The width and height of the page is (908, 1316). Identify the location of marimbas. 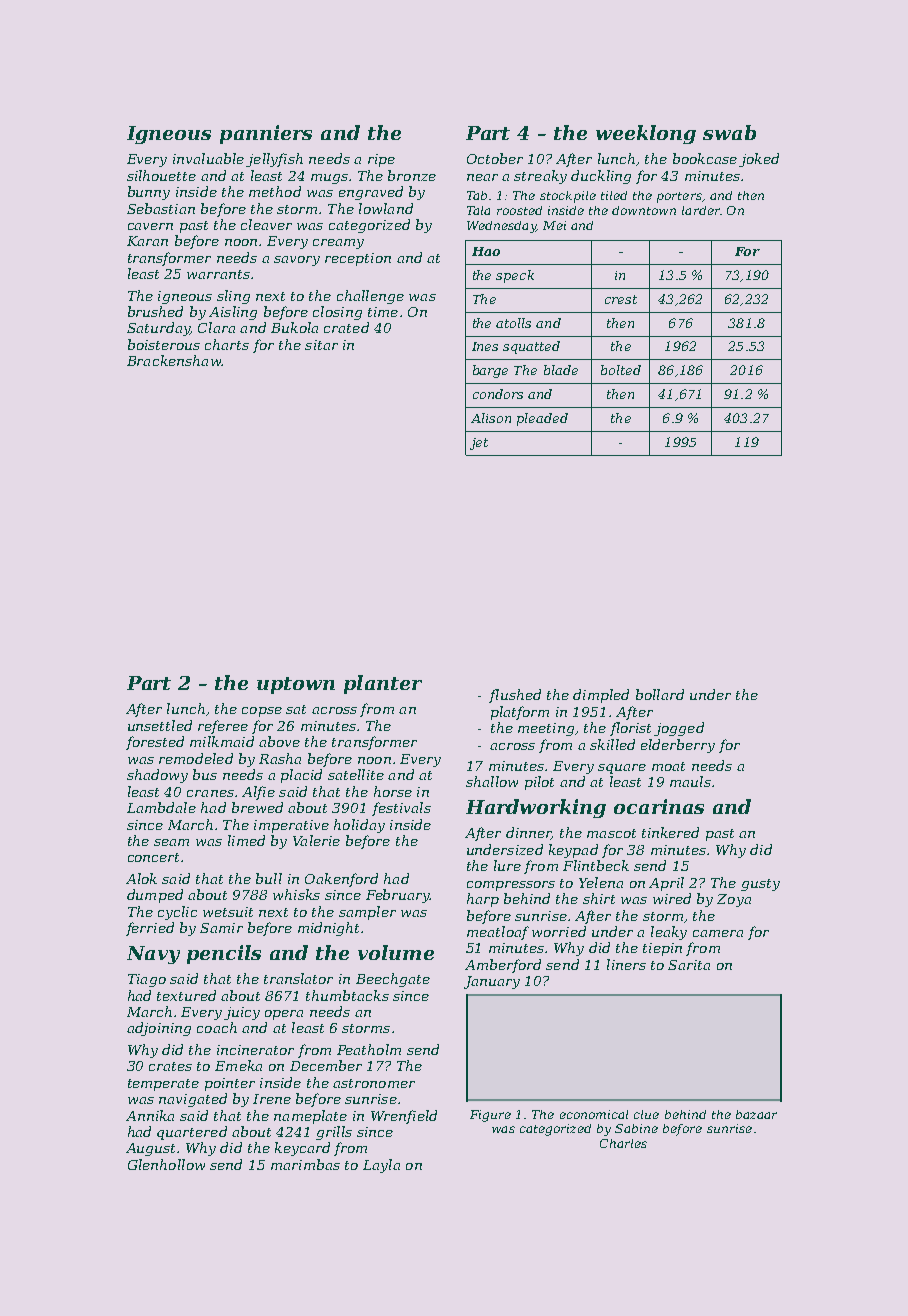
(305, 1164).
